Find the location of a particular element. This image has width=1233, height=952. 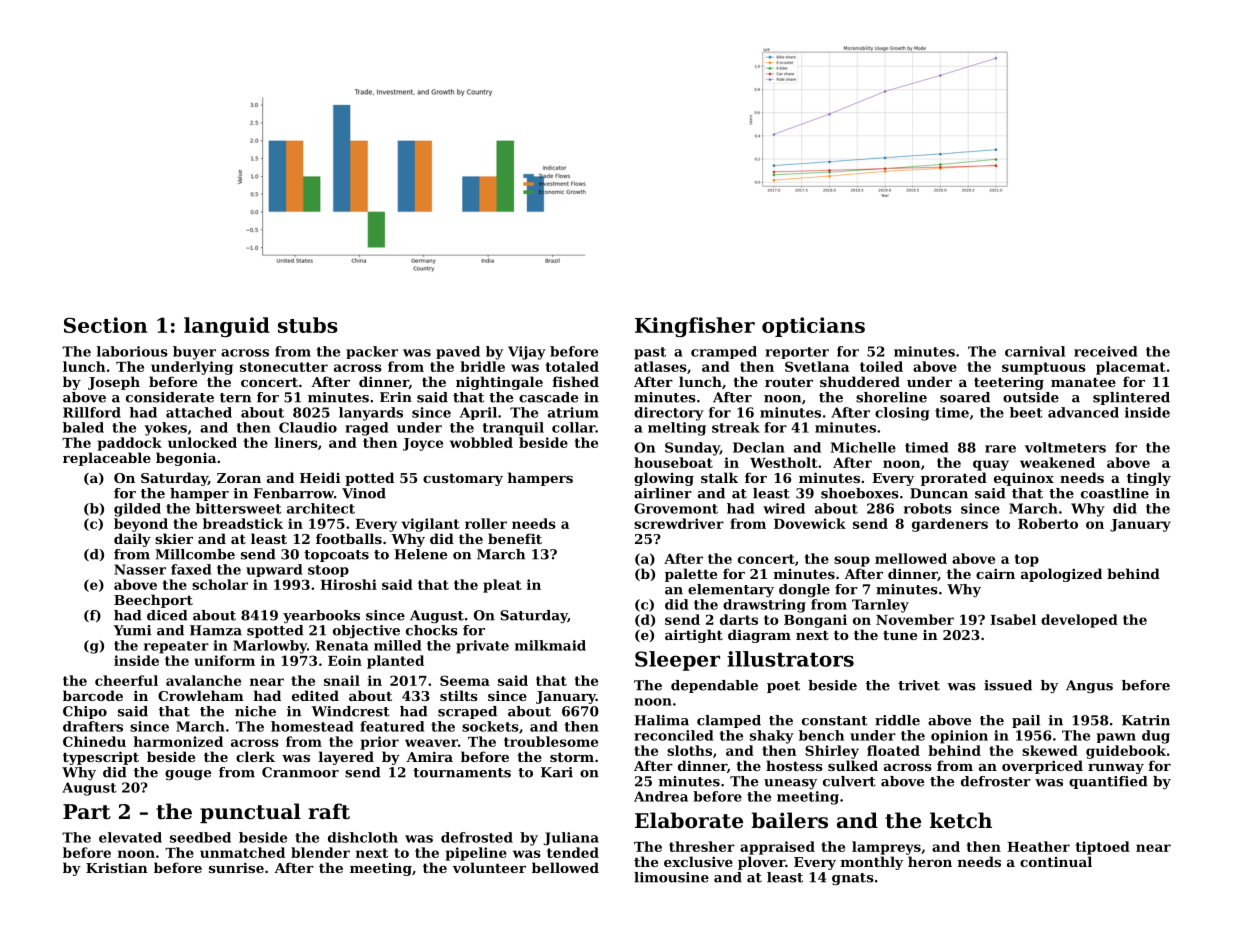

stubs is located at coordinates (308, 325).
